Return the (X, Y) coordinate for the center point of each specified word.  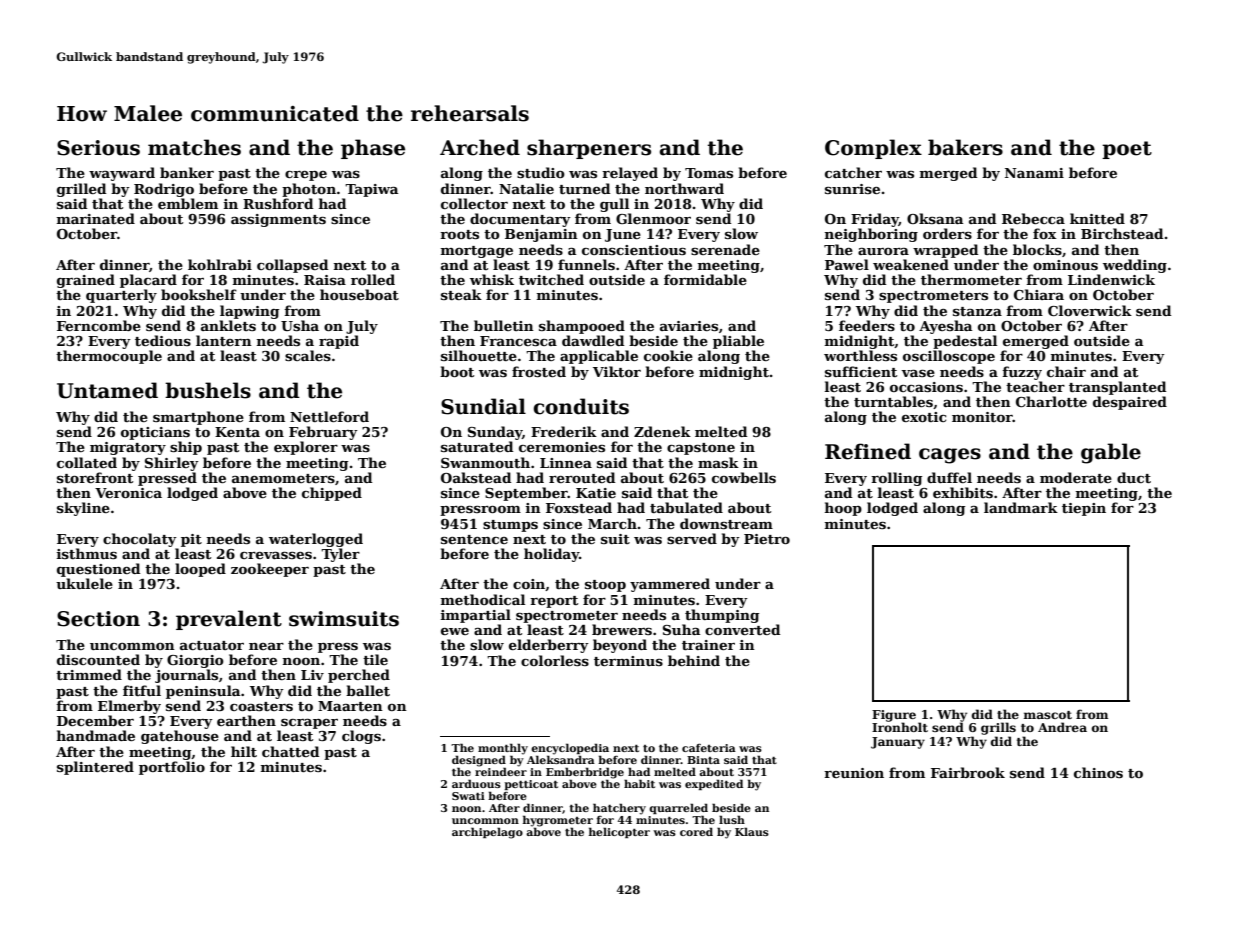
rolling (896, 479)
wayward (122, 174)
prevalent (229, 620)
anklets (228, 325)
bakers (965, 147)
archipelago (487, 833)
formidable (705, 279)
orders (947, 233)
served (692, 538)
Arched (480, 147)
